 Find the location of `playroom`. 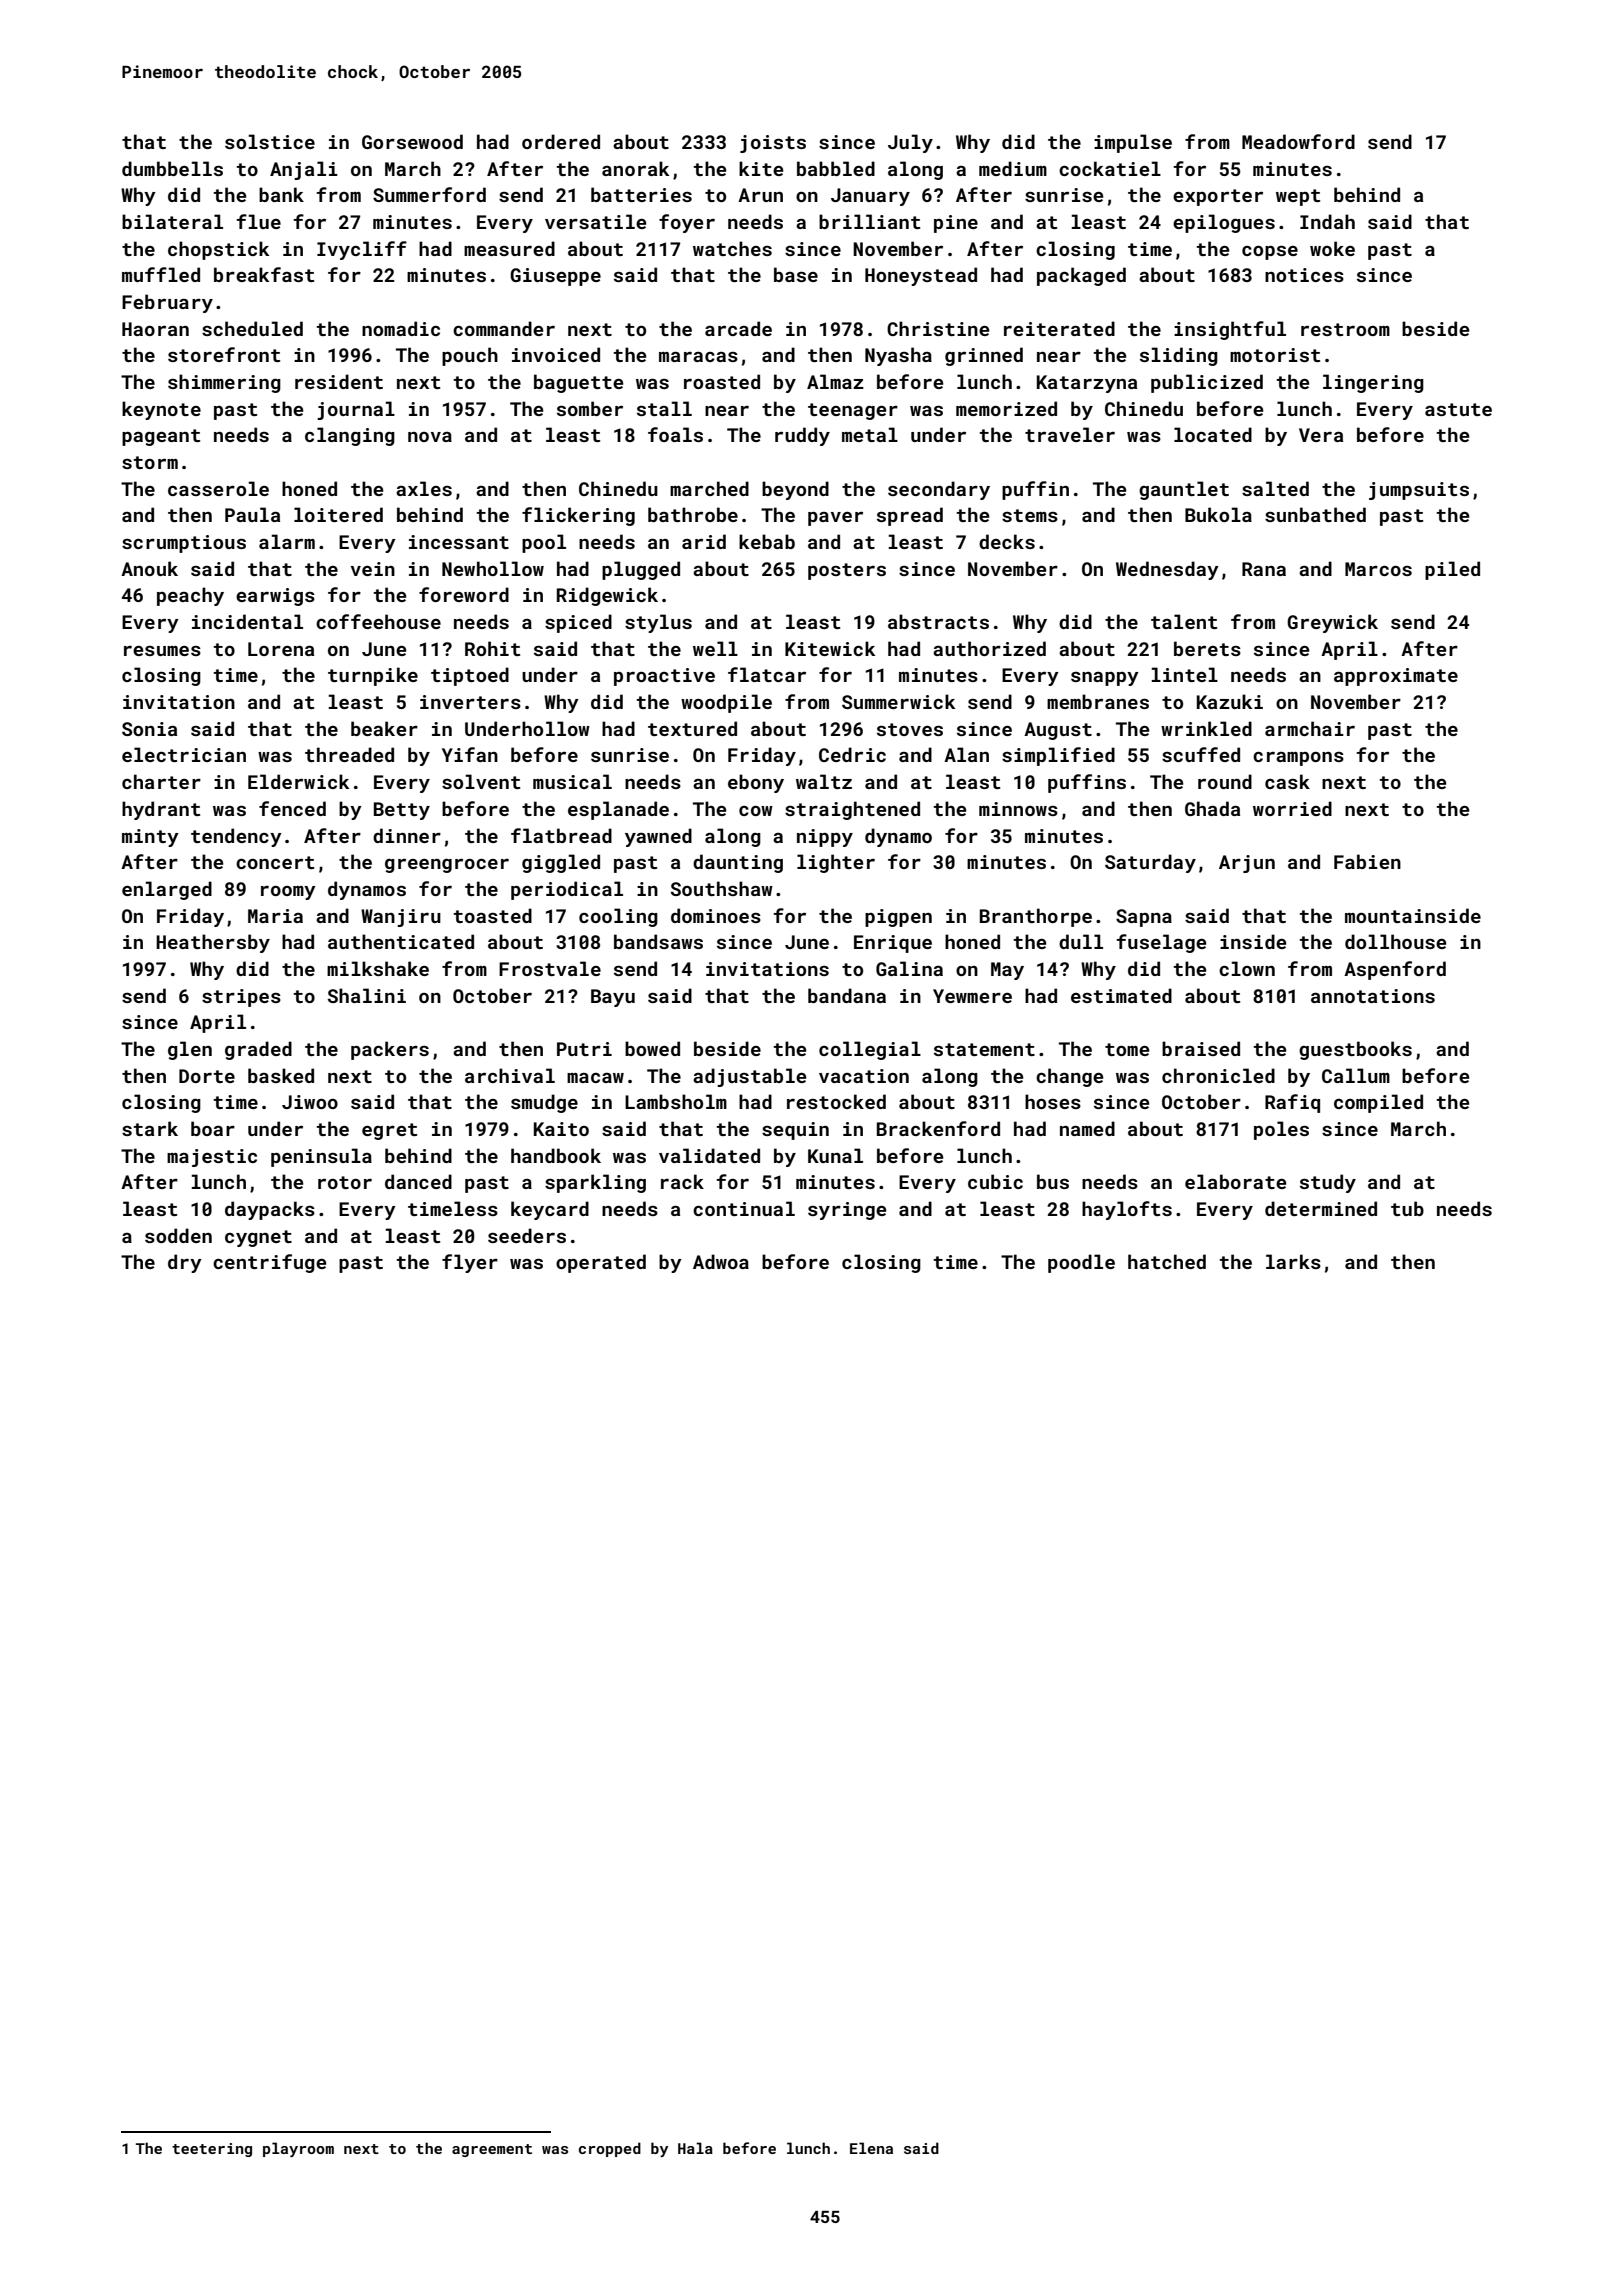

playroom is located at coordinates (298, 2149).
